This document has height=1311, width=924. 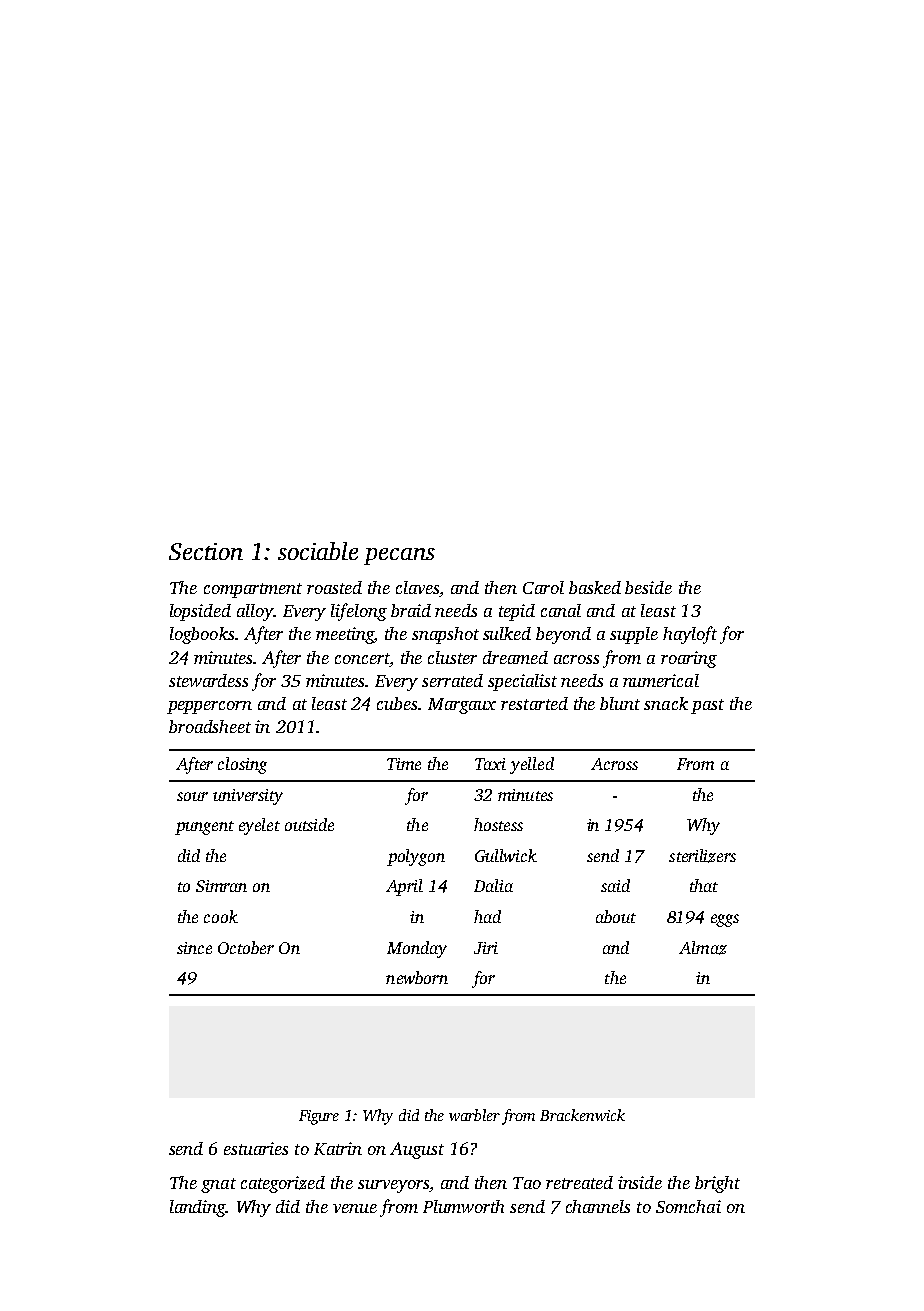 I want to click on beside, so click(x=648, y=587).
